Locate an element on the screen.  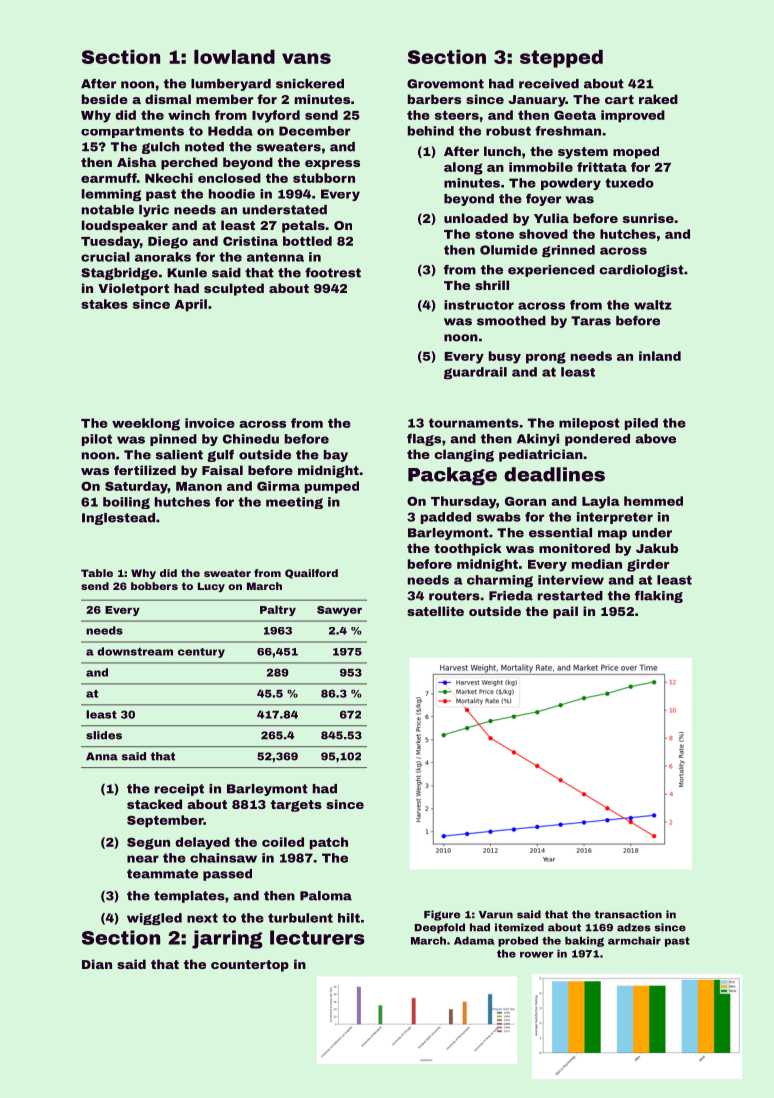
armchair is located at coordinates (634, 940).
